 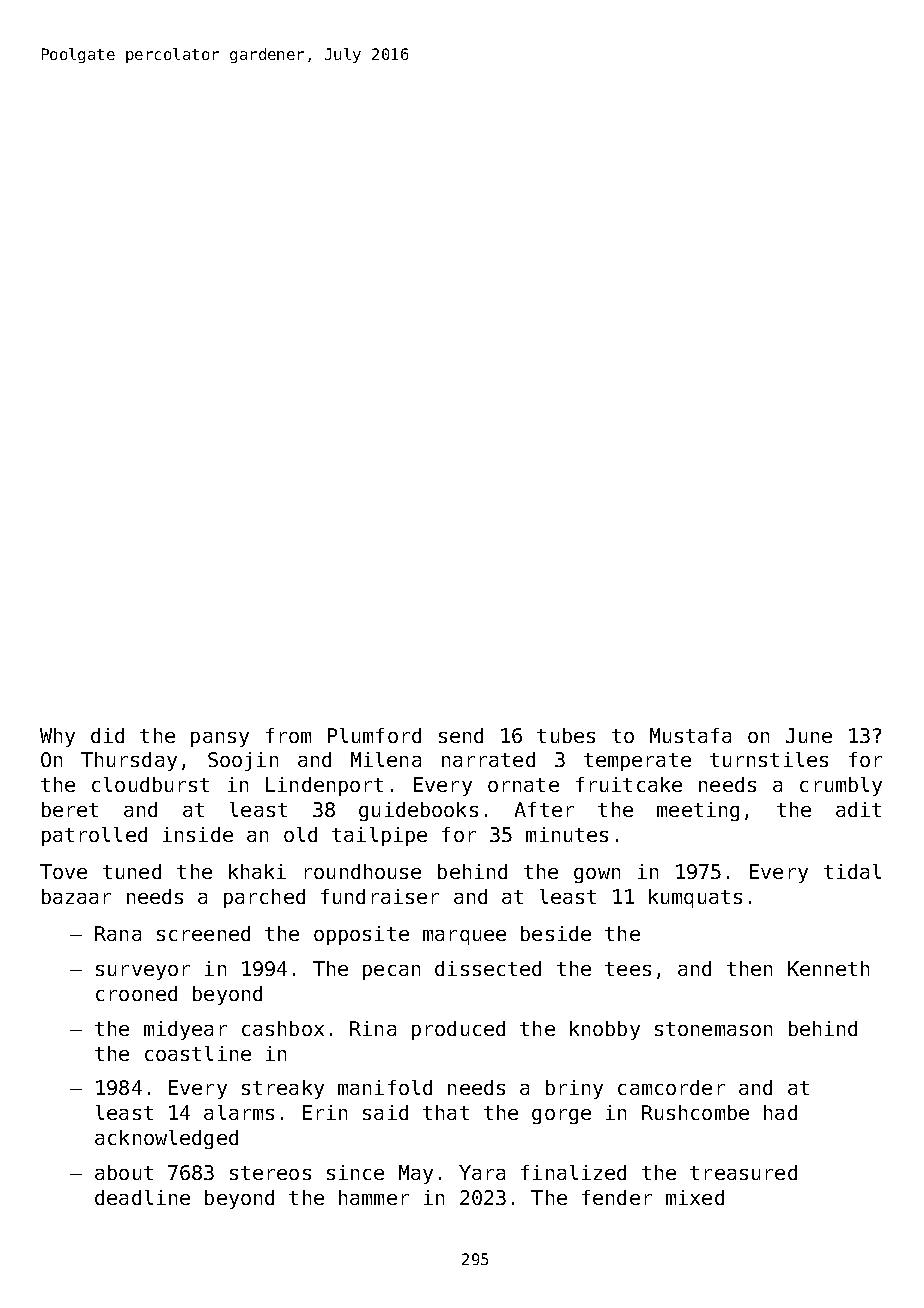 I want to click on gorge, so click(x=561, y=1116).
